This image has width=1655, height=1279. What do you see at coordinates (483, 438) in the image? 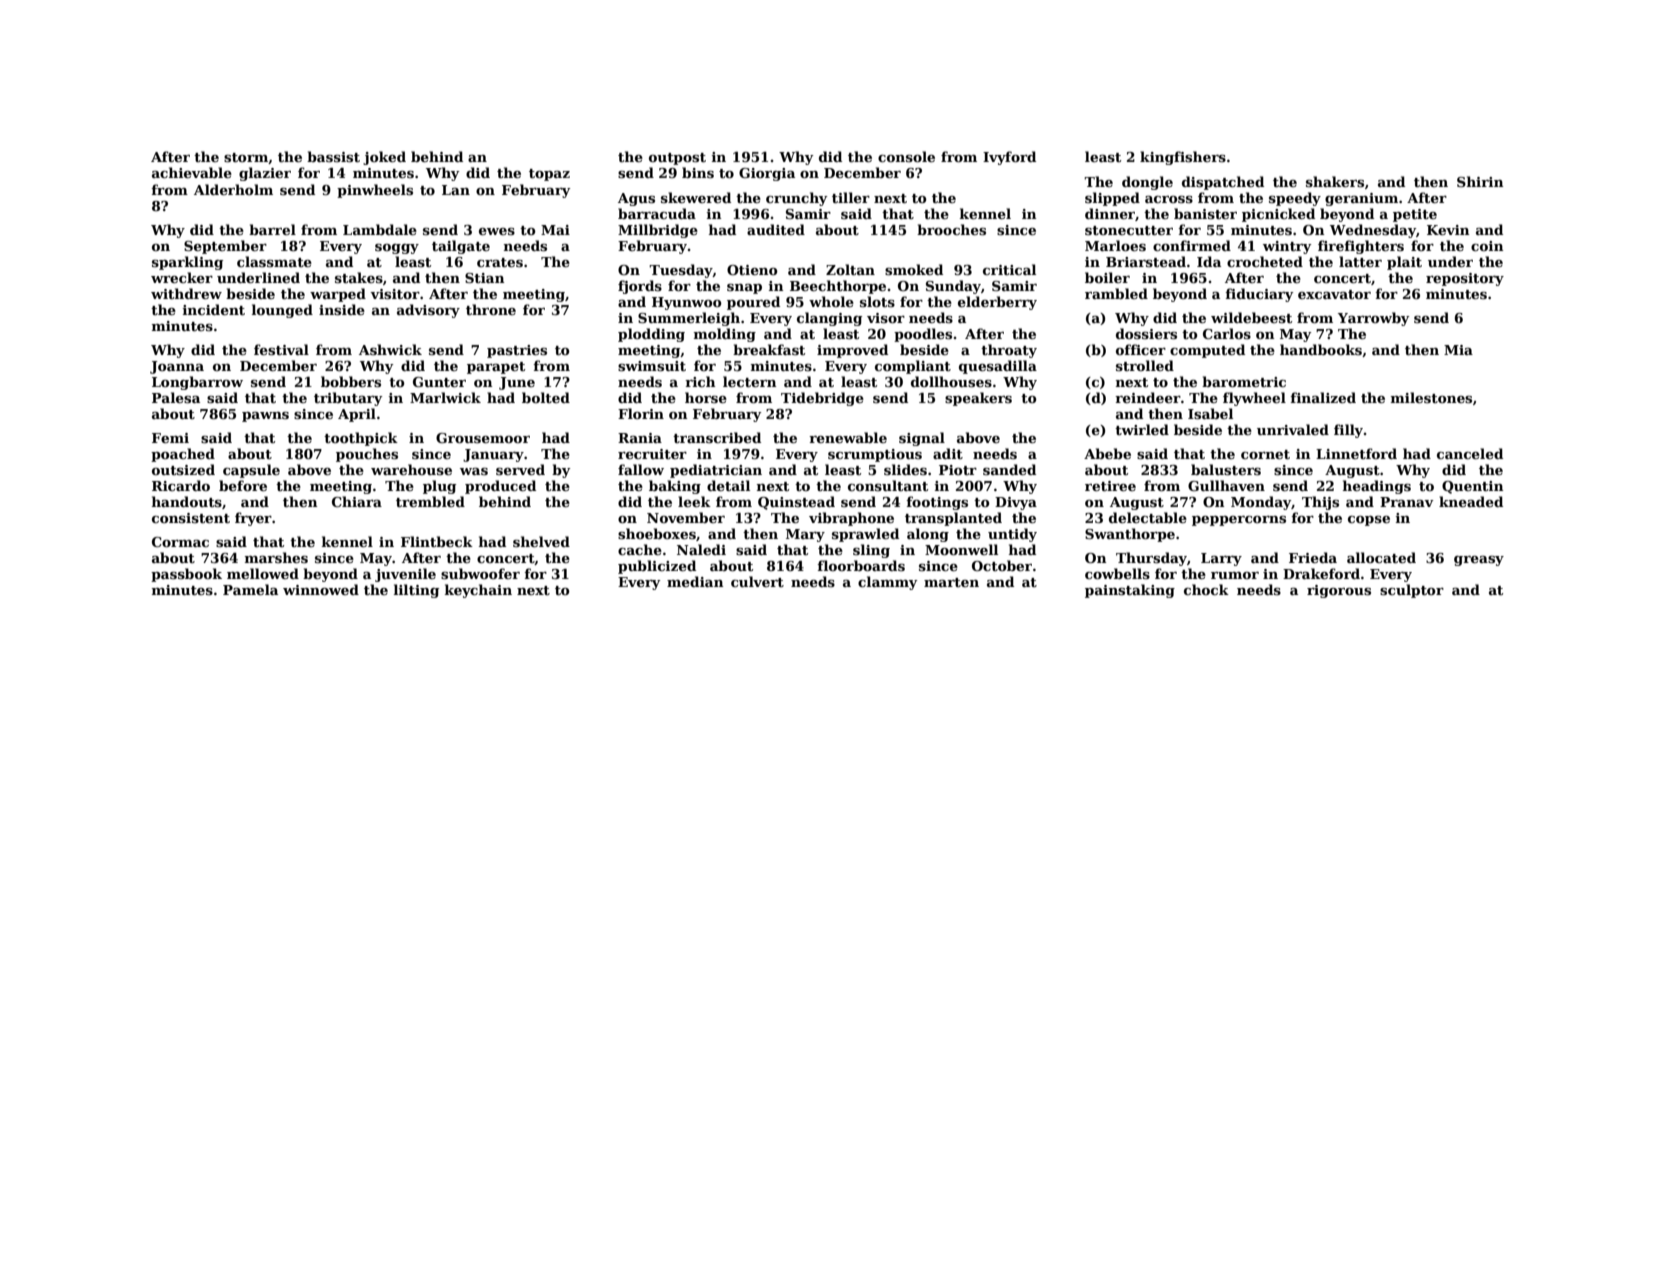
I see `Grousemoor` at bounding box center [483, 438].
